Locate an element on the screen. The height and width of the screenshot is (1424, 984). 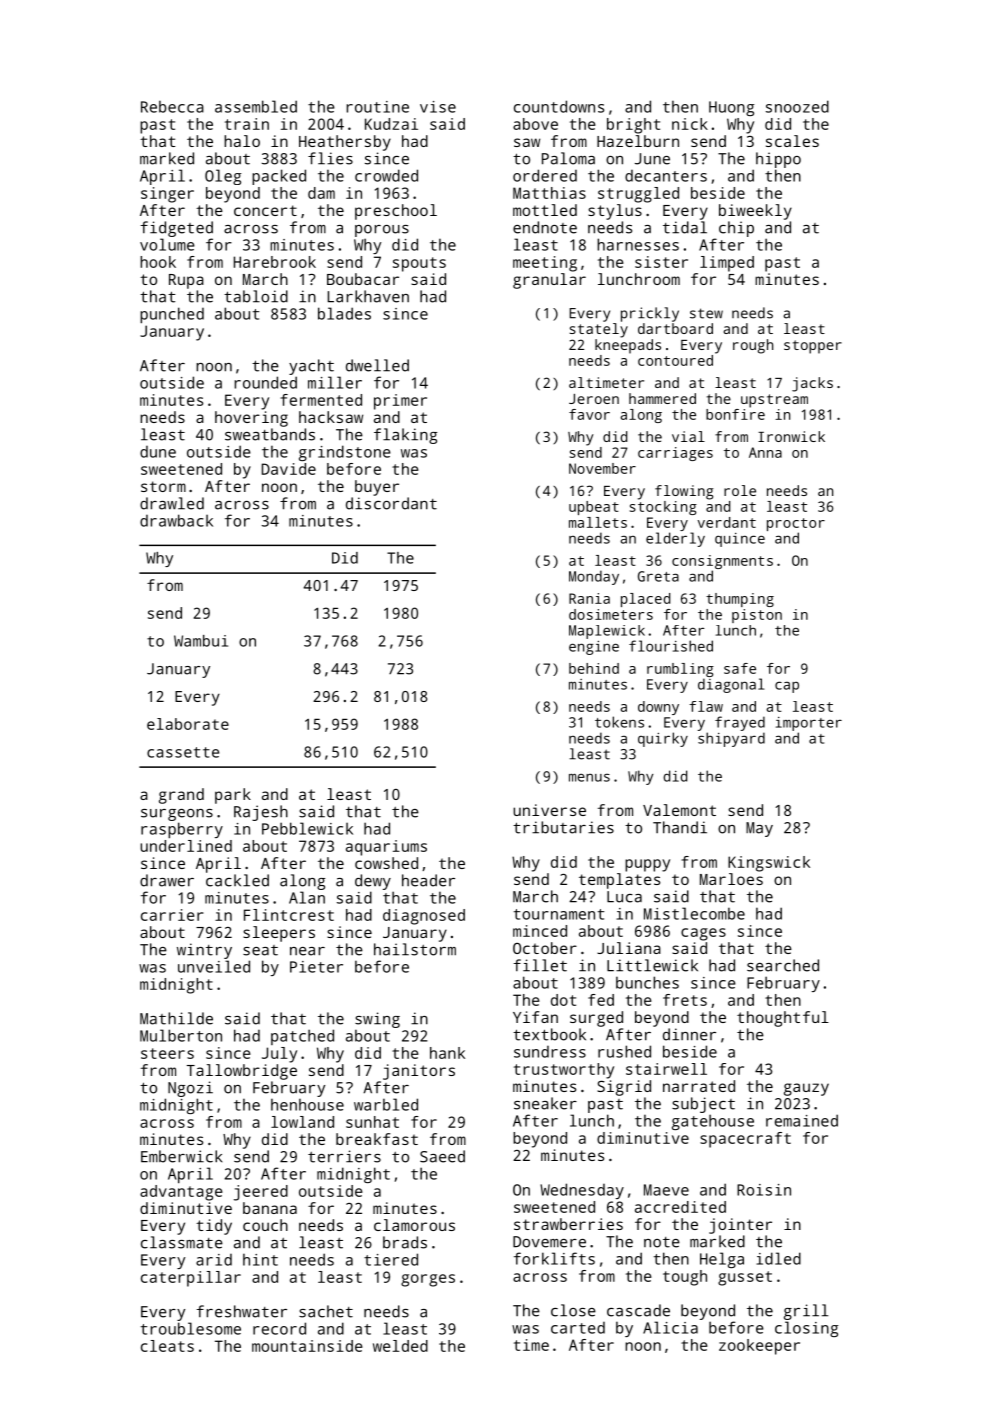
drawback is located at coordinates (176, 520).
